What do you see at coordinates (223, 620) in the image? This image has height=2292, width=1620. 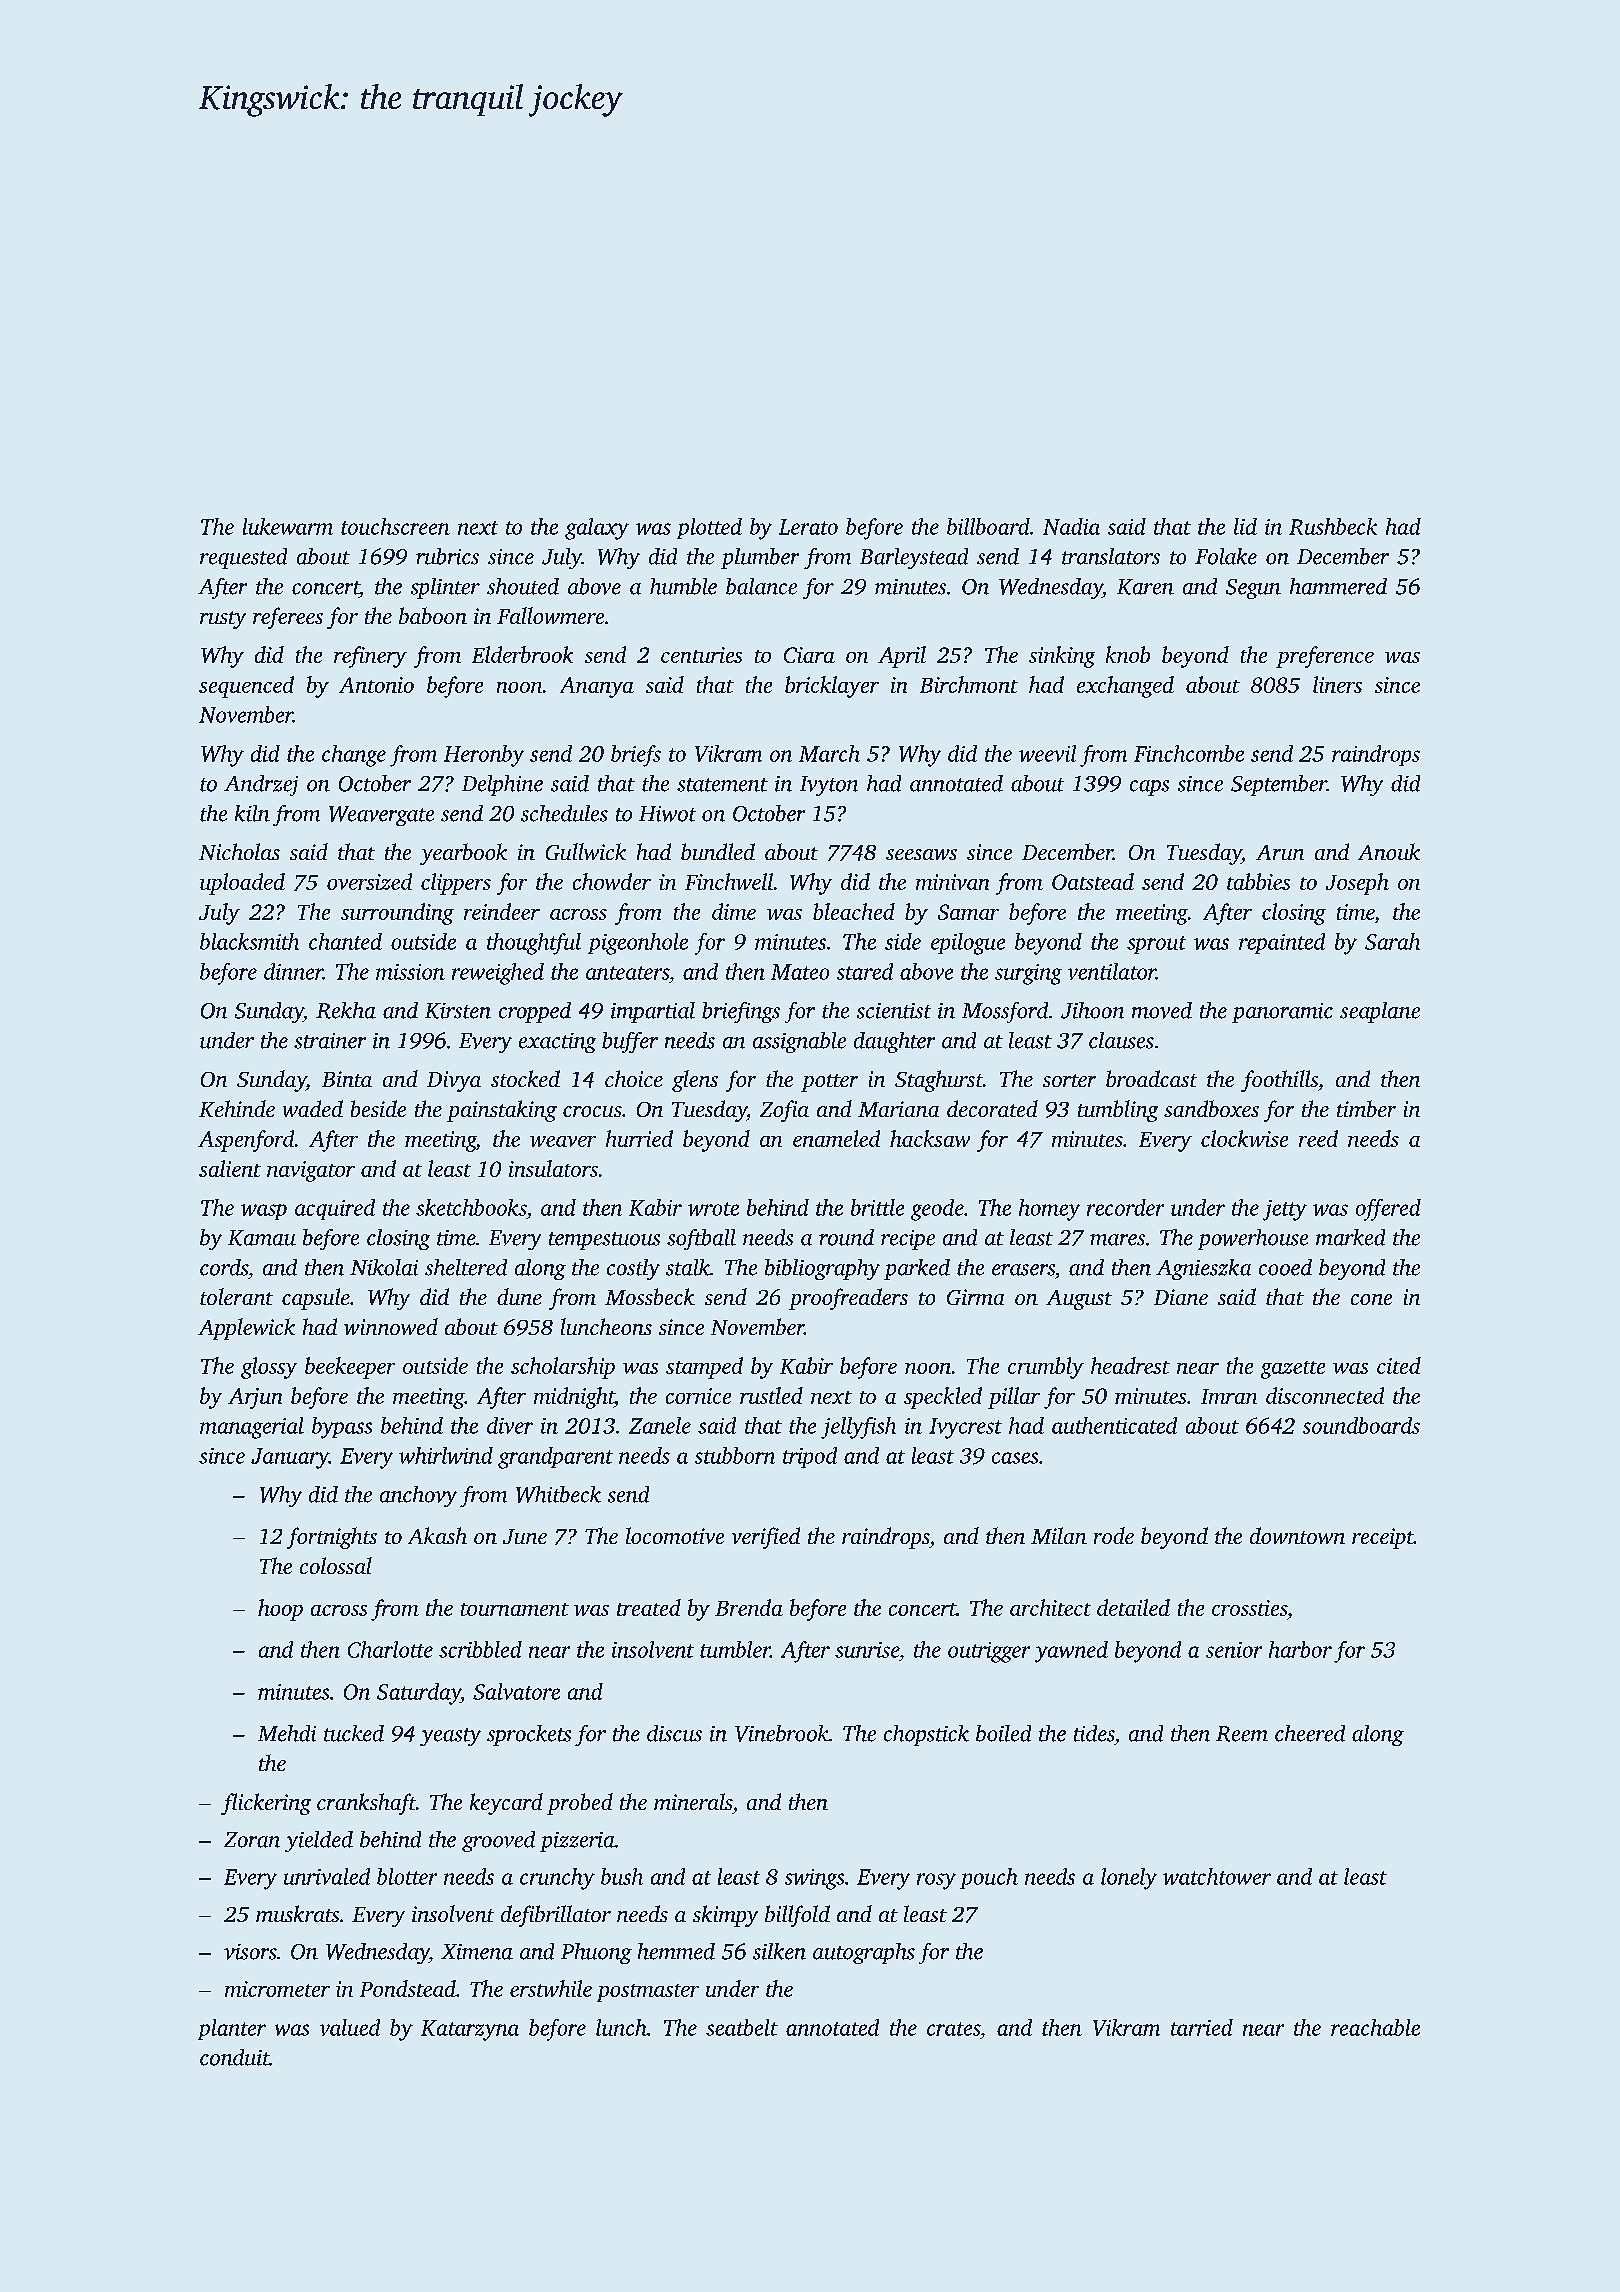 I see `rusty` at bounding box center [223, 620].
